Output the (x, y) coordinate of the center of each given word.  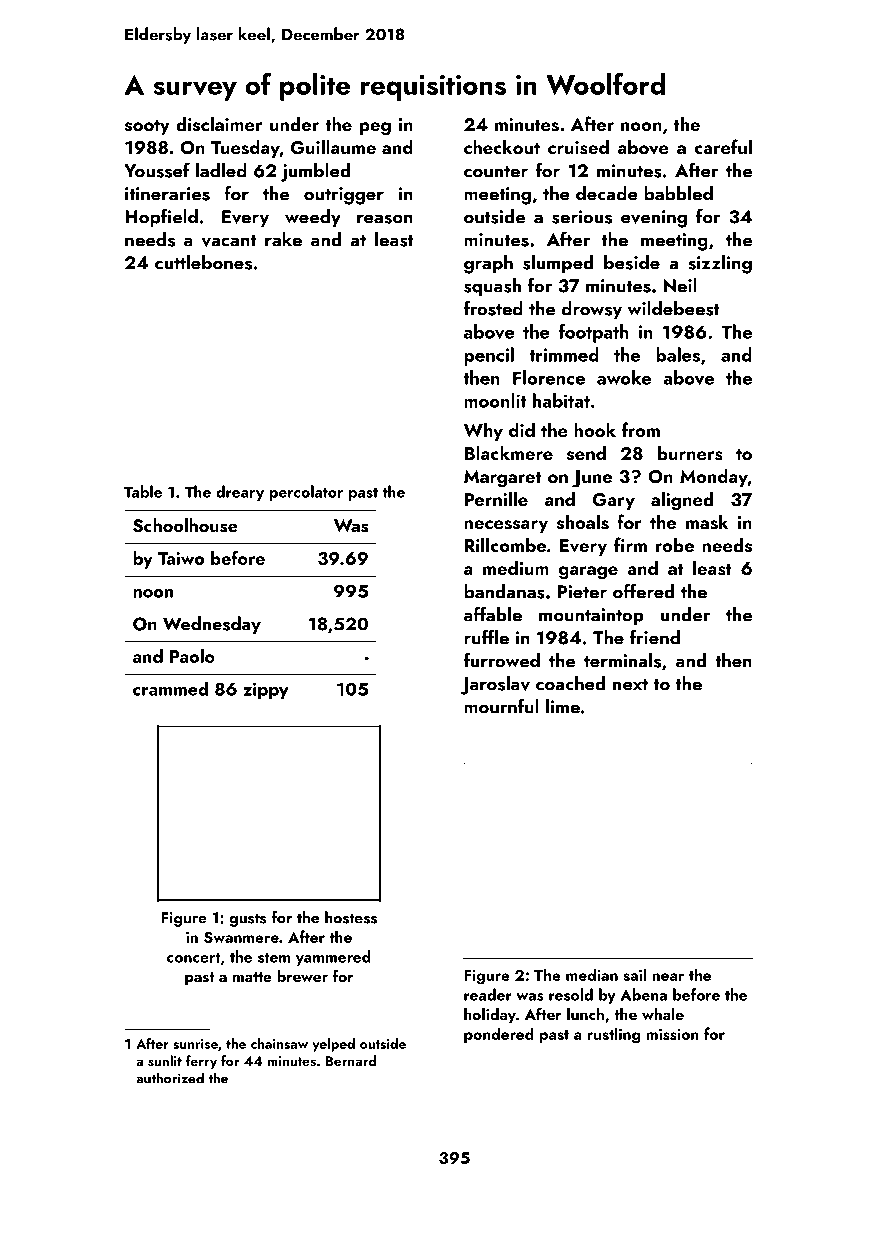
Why (483, 431)
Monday (714, 477)
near (668, 977)
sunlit (165, 1060)
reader (488, 994)
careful (723, 146)
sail (634, 974)
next (630, 685)
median (592, 974)
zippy (265, 691)
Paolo (192, 656)
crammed (170, 689)
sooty (147, 127)
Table (143, 491)
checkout (502, 146)
